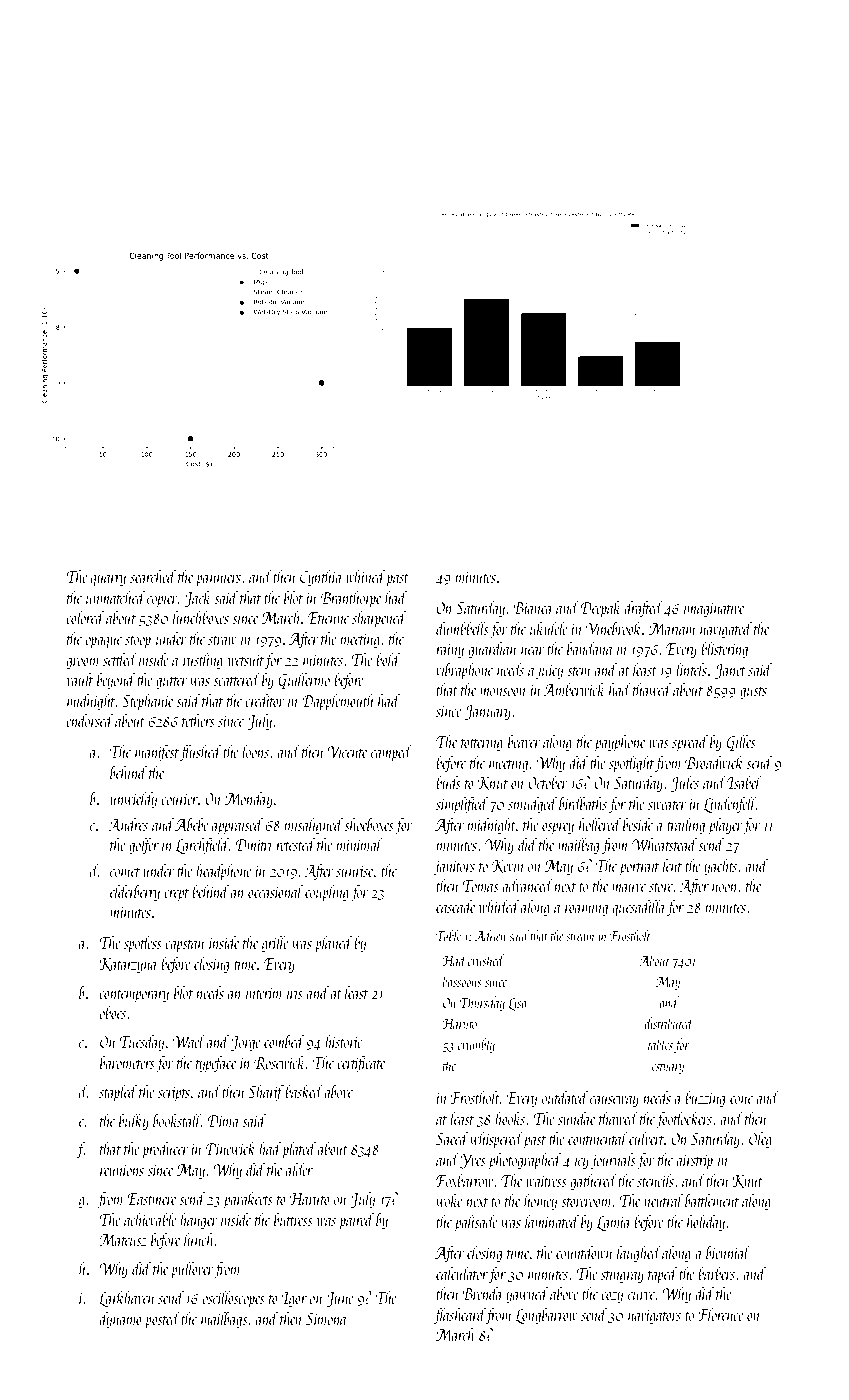 The width and height of the document is (849, 1400). Describe the element at coordinates (460, 1316) in the document. I see `flashcard` at that location.
